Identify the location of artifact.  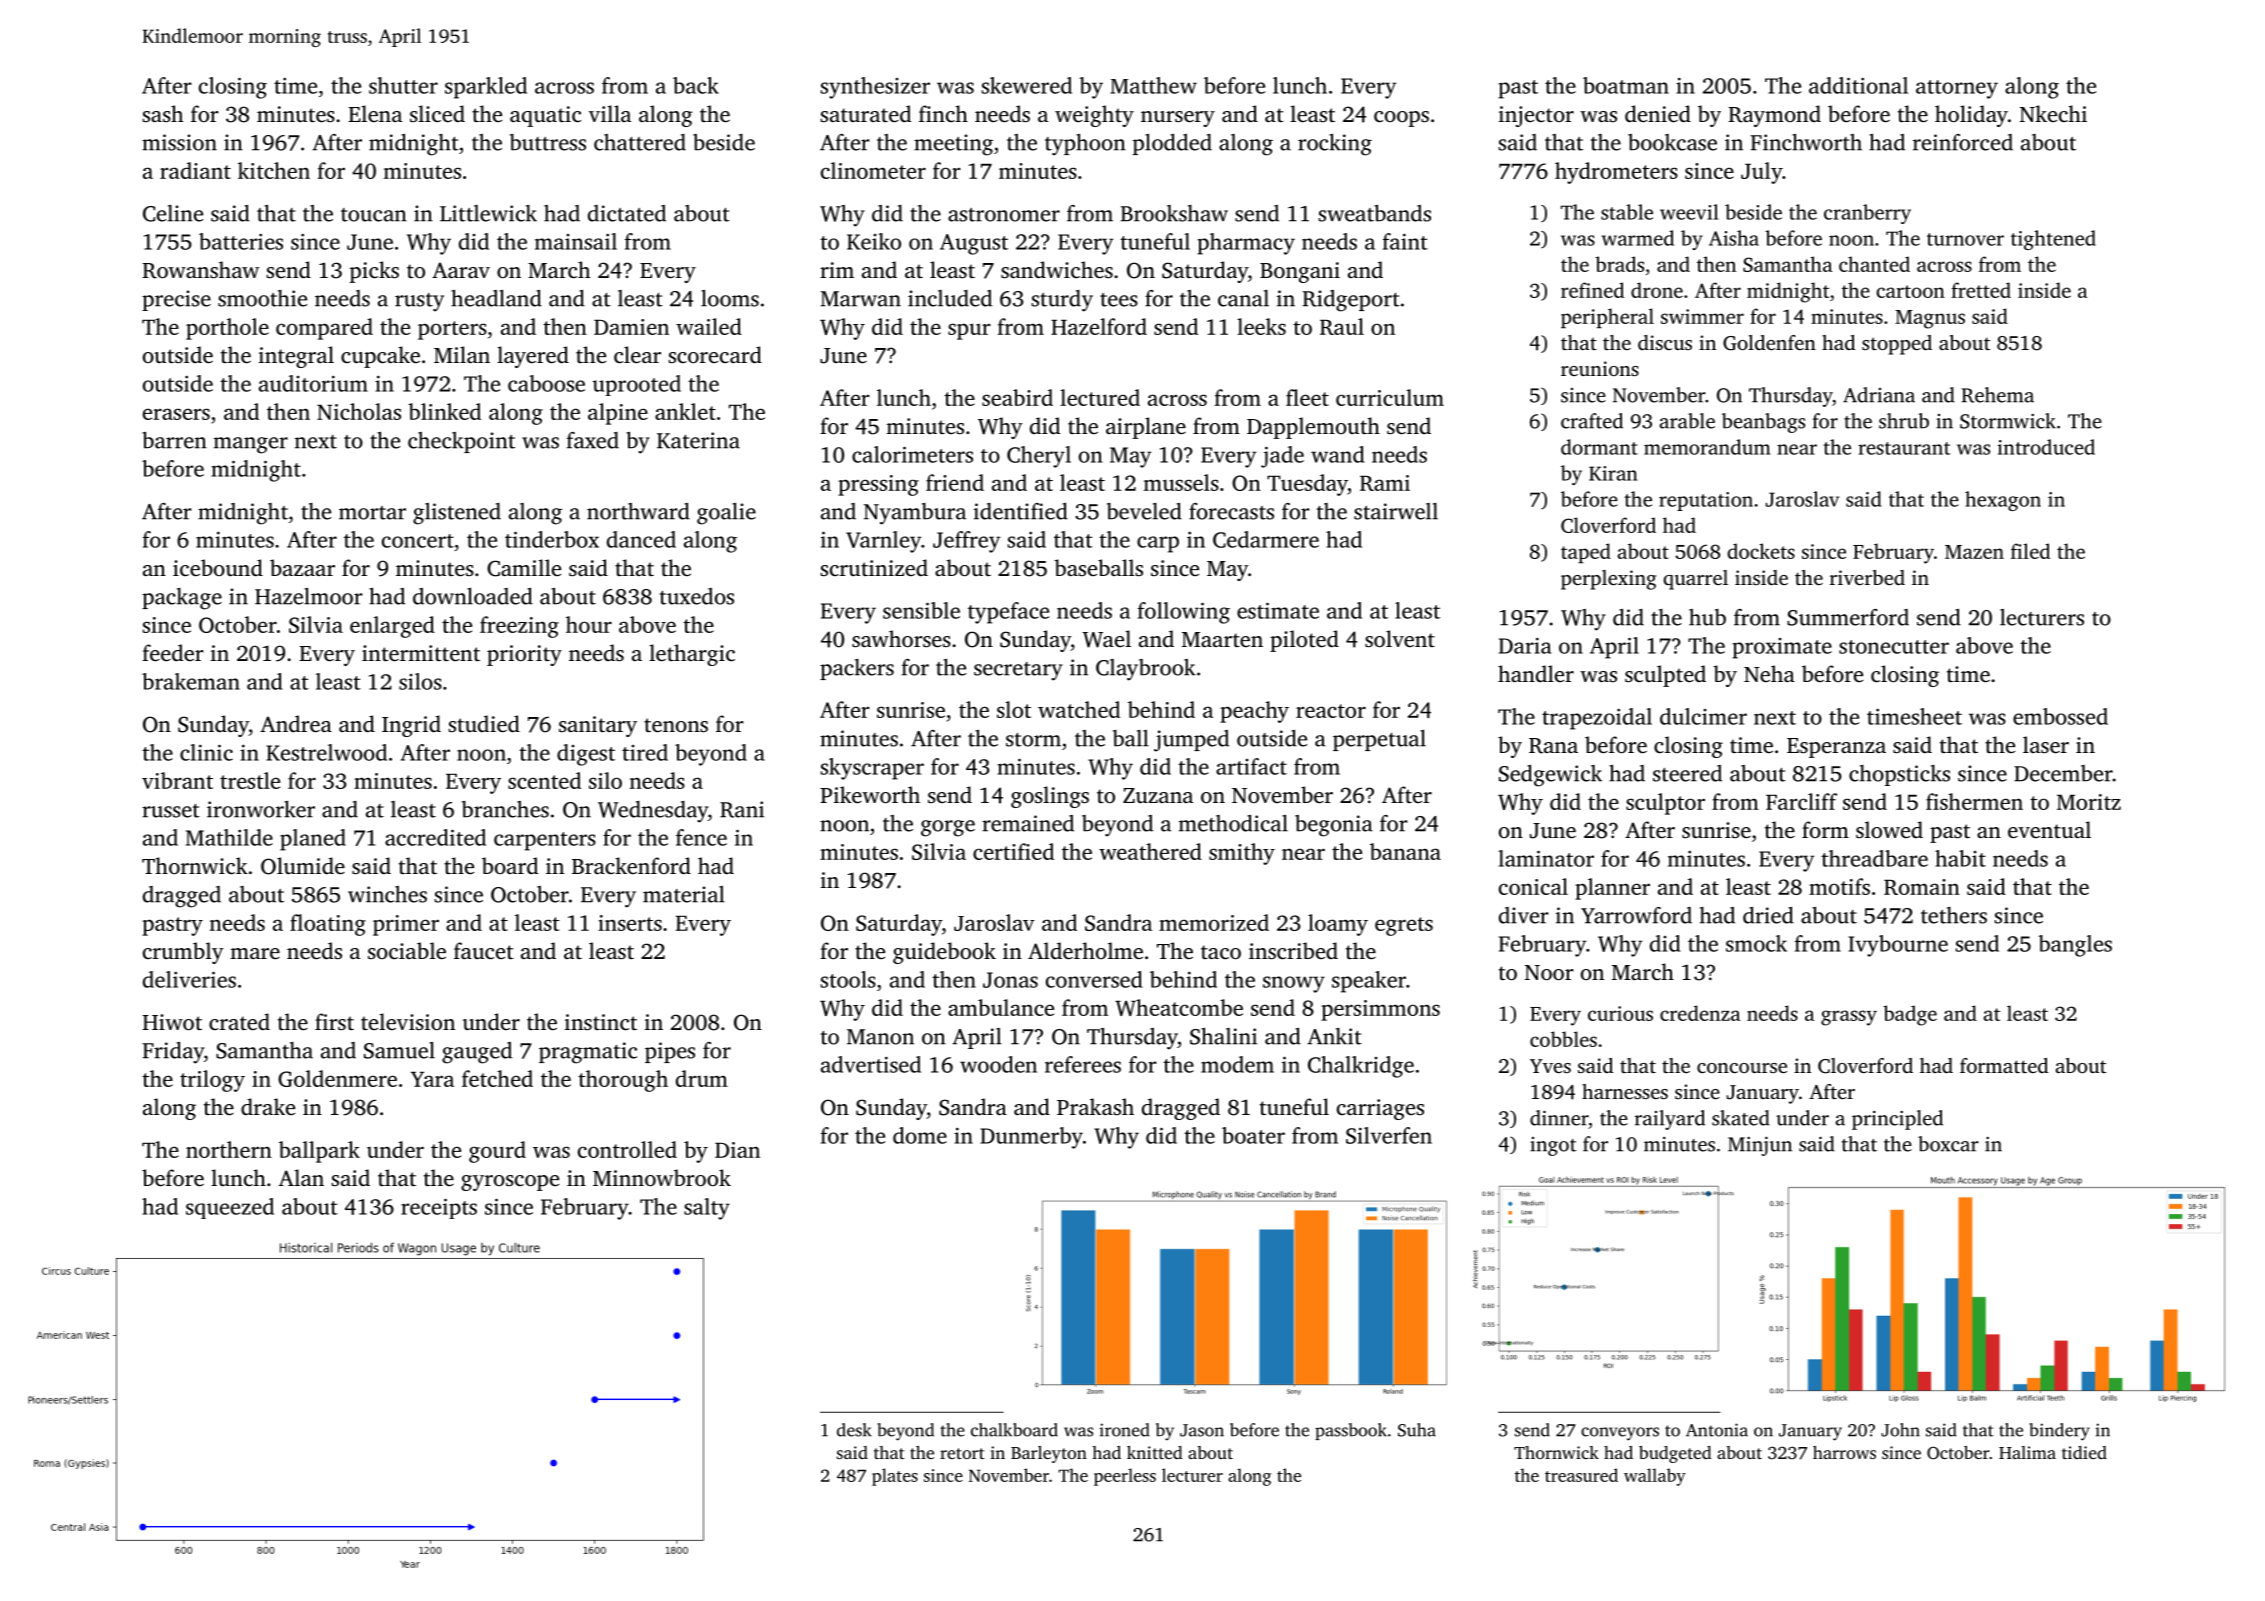
(1251, 766).
